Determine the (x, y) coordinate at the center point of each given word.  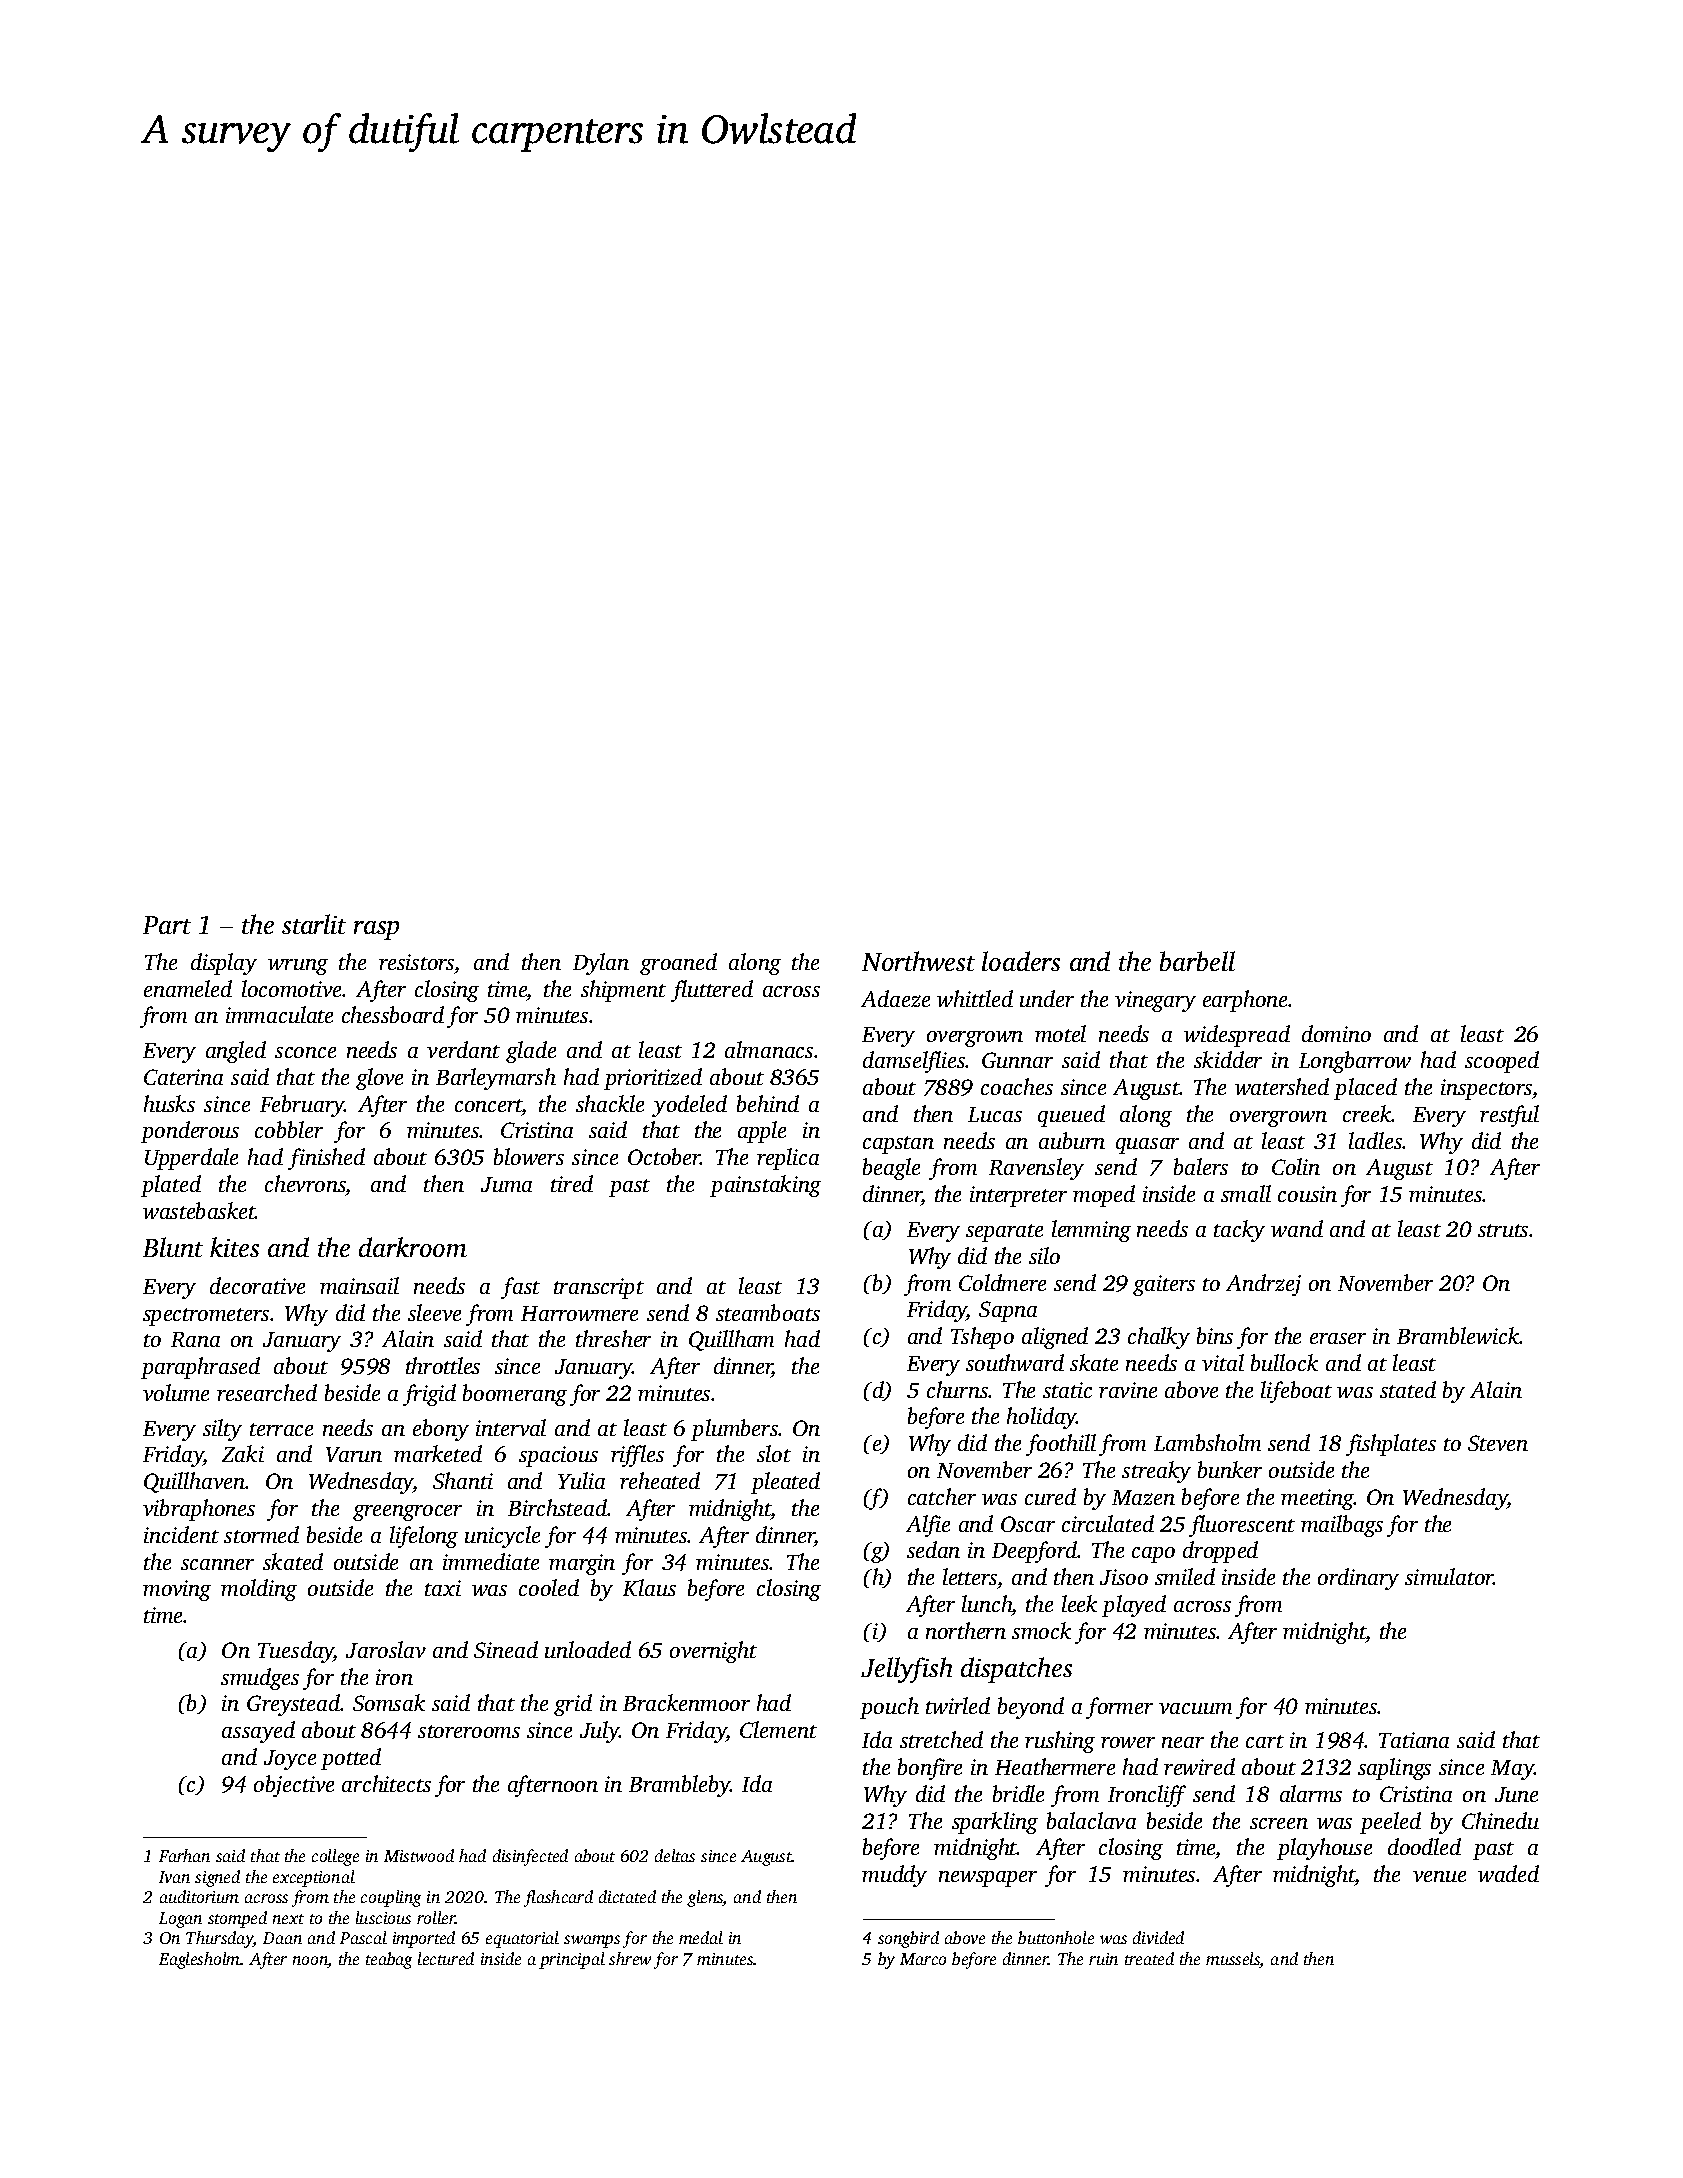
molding (259, 1590)
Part (167, 925)
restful (1509, 1116)
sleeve (434, 1312)
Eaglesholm (200, 1960)
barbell (1197, 961)
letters (970, 1576)
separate (1004, 1233)
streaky (1156, 1472)
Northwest (918, 961)
